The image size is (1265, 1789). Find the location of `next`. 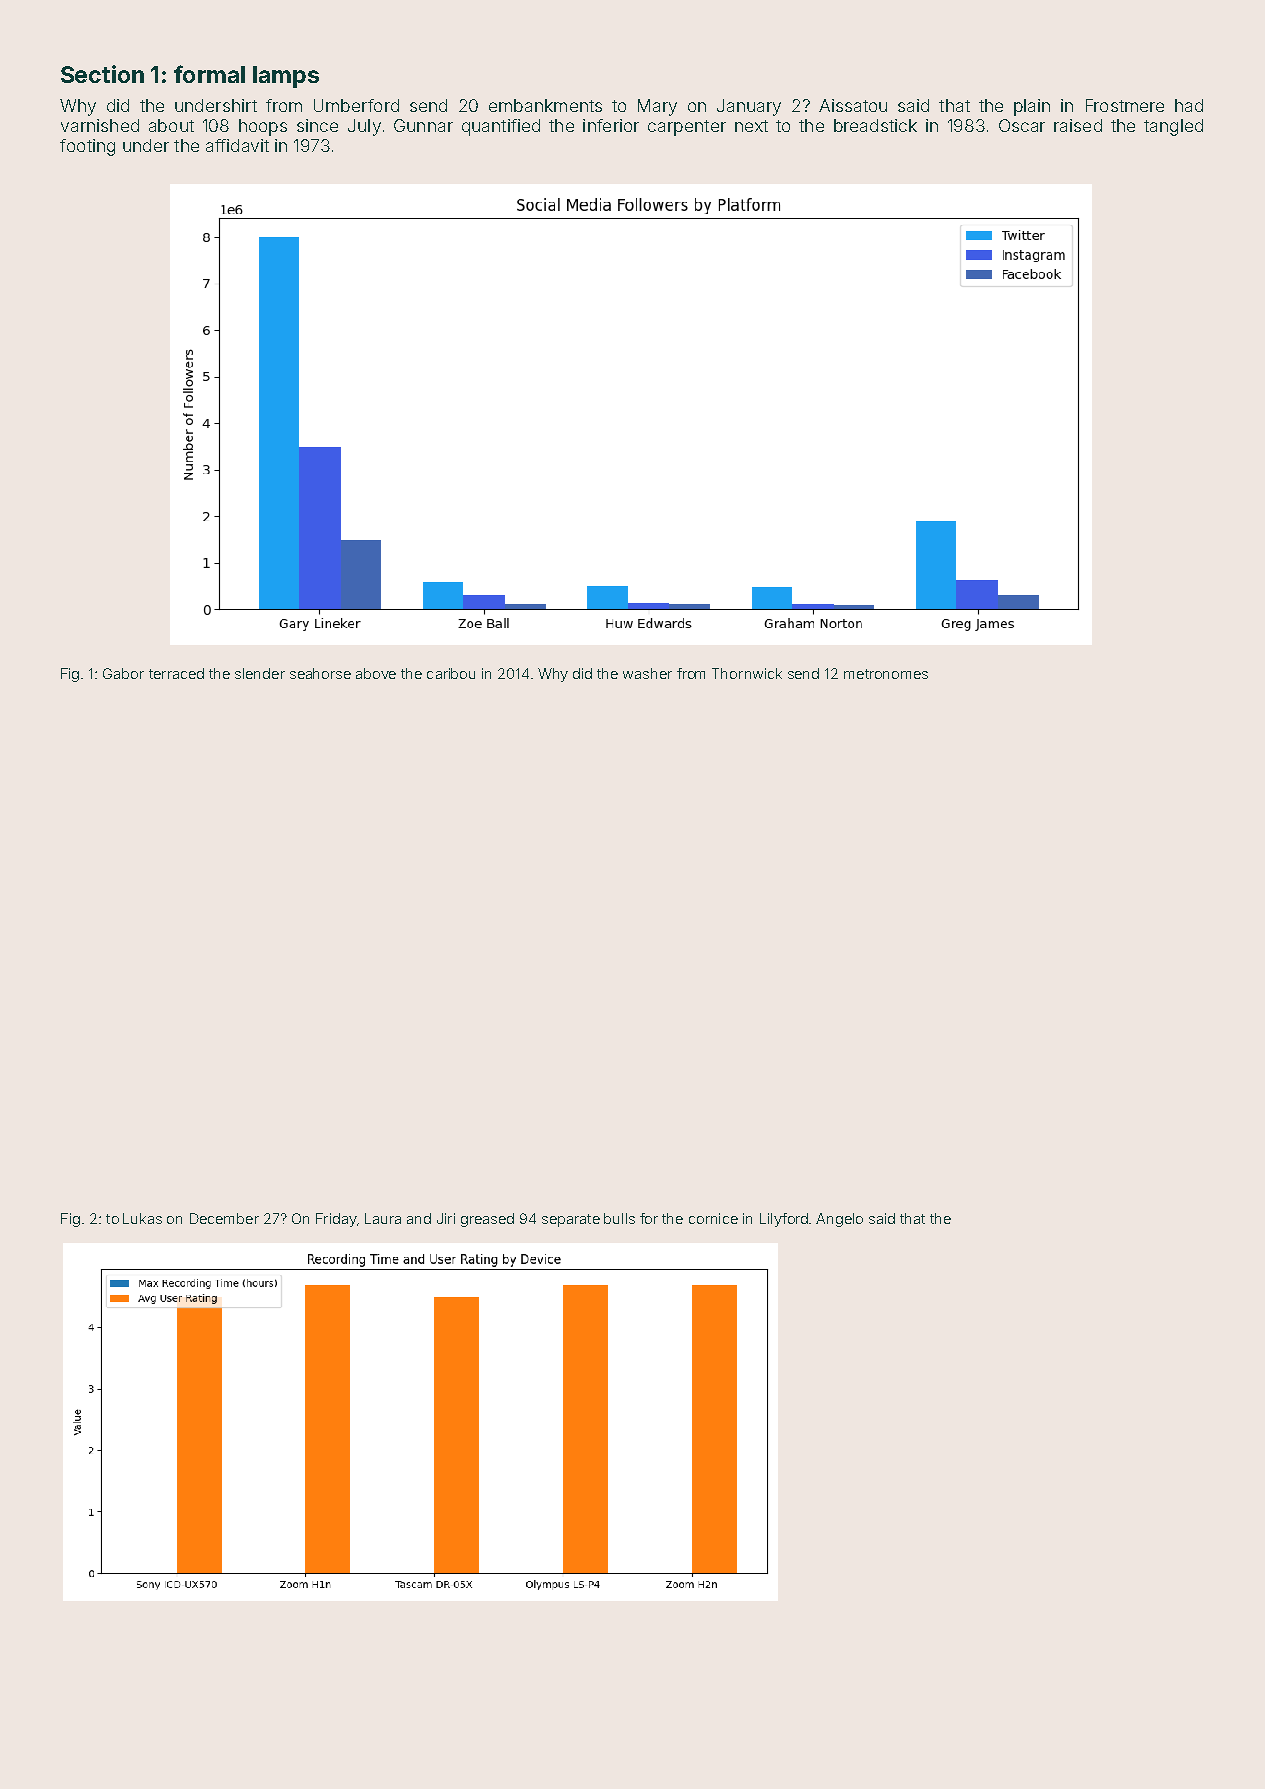

next is located at coordinates (751, 126).
